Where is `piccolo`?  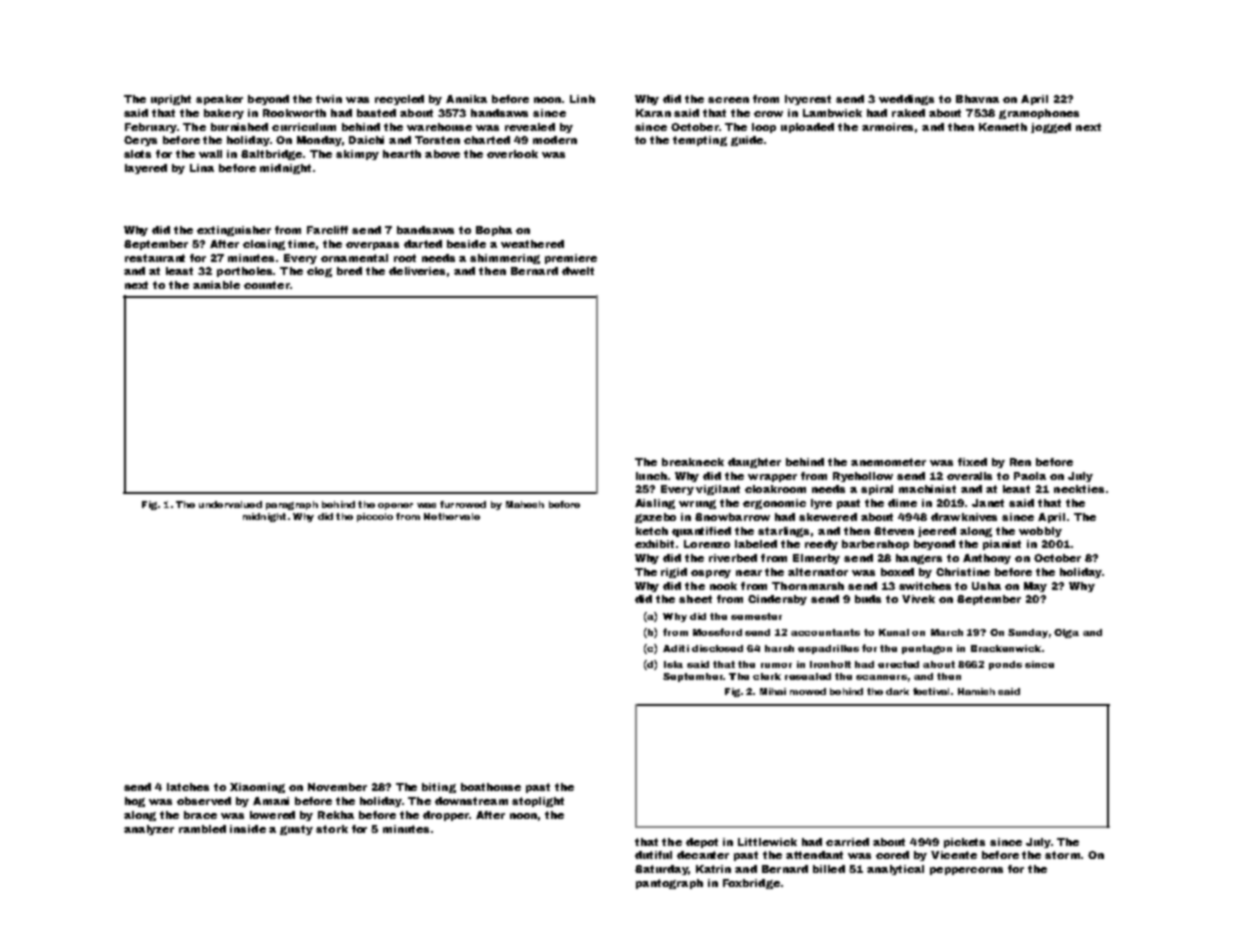
piccolo is located at coordinates (375, 517).
